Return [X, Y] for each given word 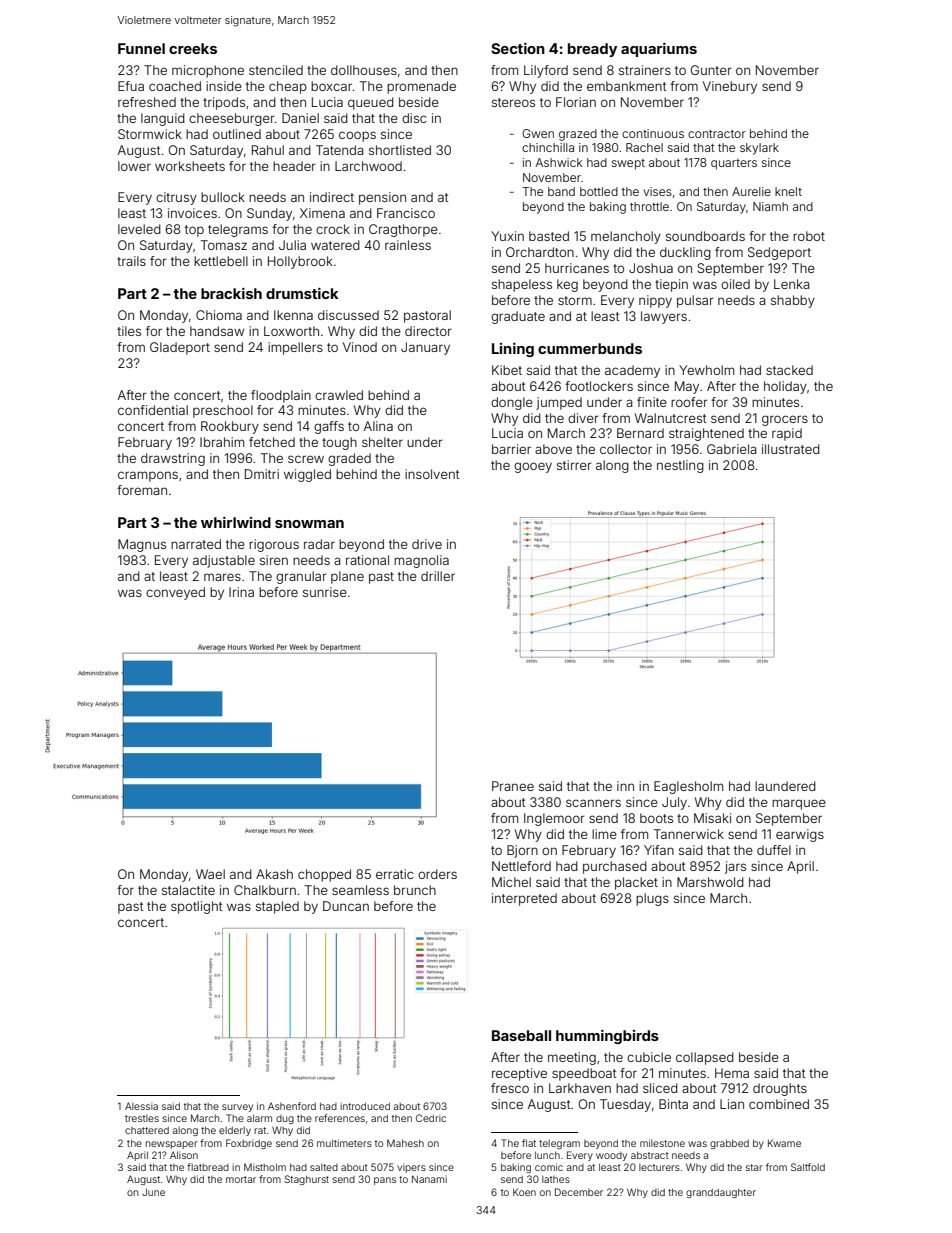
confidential [153, 410]
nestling [680, 466]
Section [518, 48]
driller [438, 576]
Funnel [141, 48]
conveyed [175, 593]
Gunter [711, 70]
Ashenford [292, 1106]
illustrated [791, 449]
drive [427, 544]
